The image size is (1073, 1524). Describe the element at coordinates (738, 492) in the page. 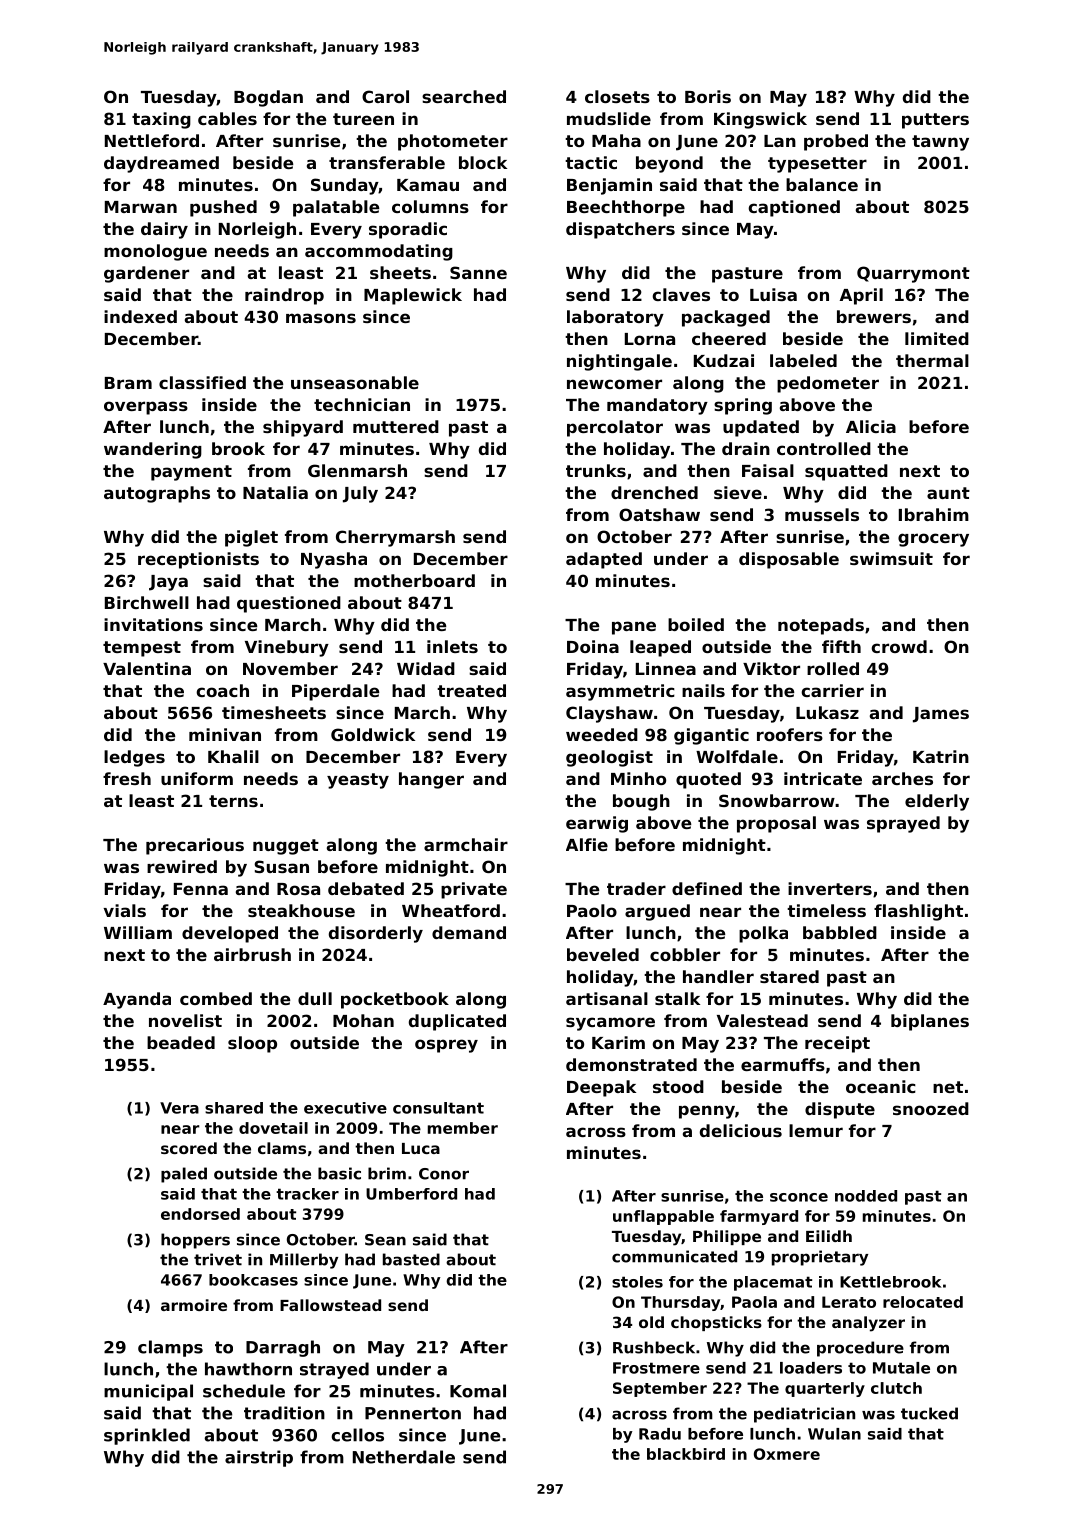

I see `sieve` at that location.
